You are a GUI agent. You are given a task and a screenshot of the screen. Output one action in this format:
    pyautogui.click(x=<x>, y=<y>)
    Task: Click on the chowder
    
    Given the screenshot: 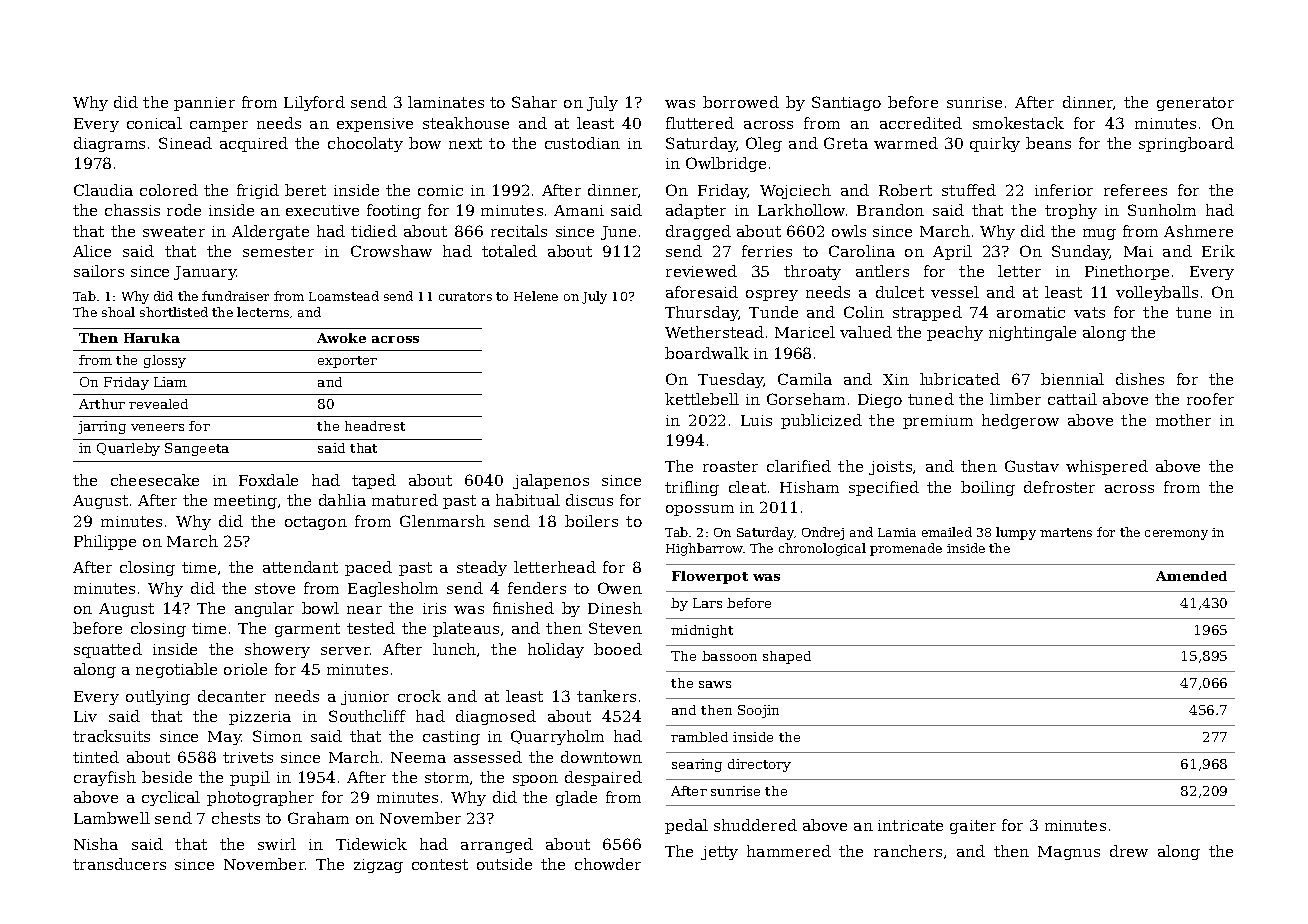 What is the action you would take?
    pyautogui.click(x=608, y=864)
